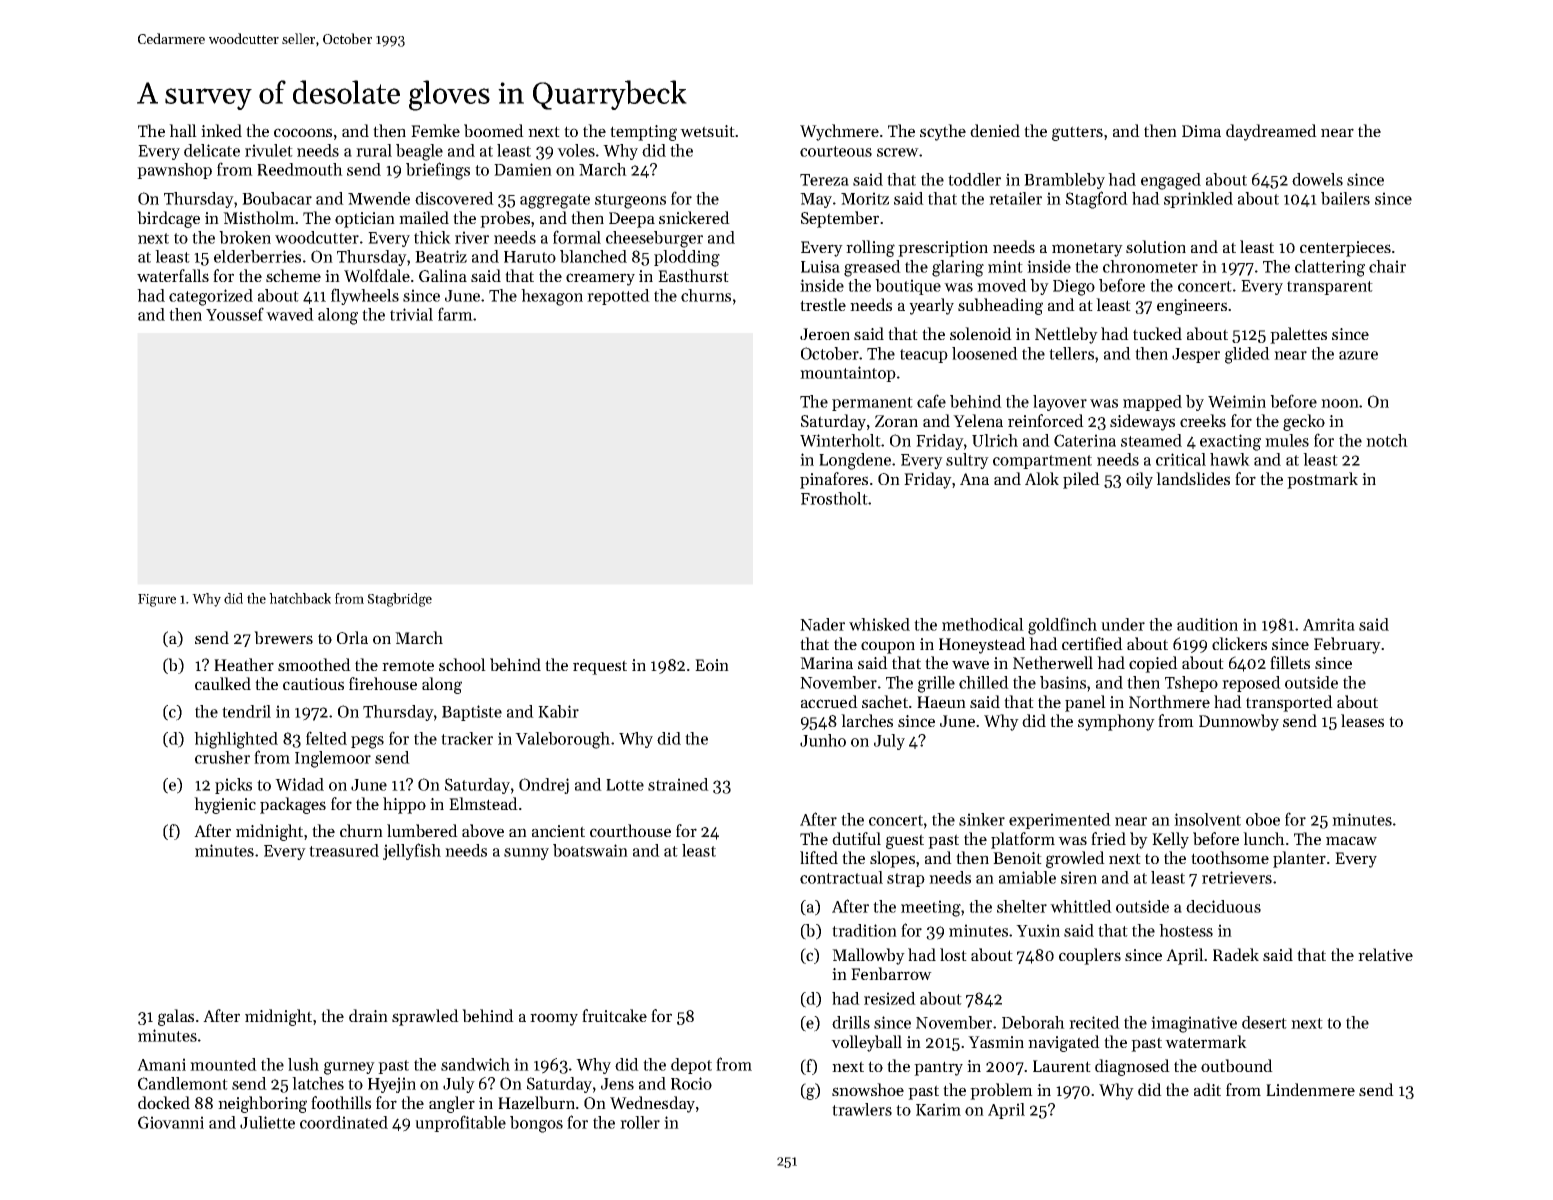 This screenshot has height=1200, width=1553. I want to click on Wychmere, so click(839, 132).
